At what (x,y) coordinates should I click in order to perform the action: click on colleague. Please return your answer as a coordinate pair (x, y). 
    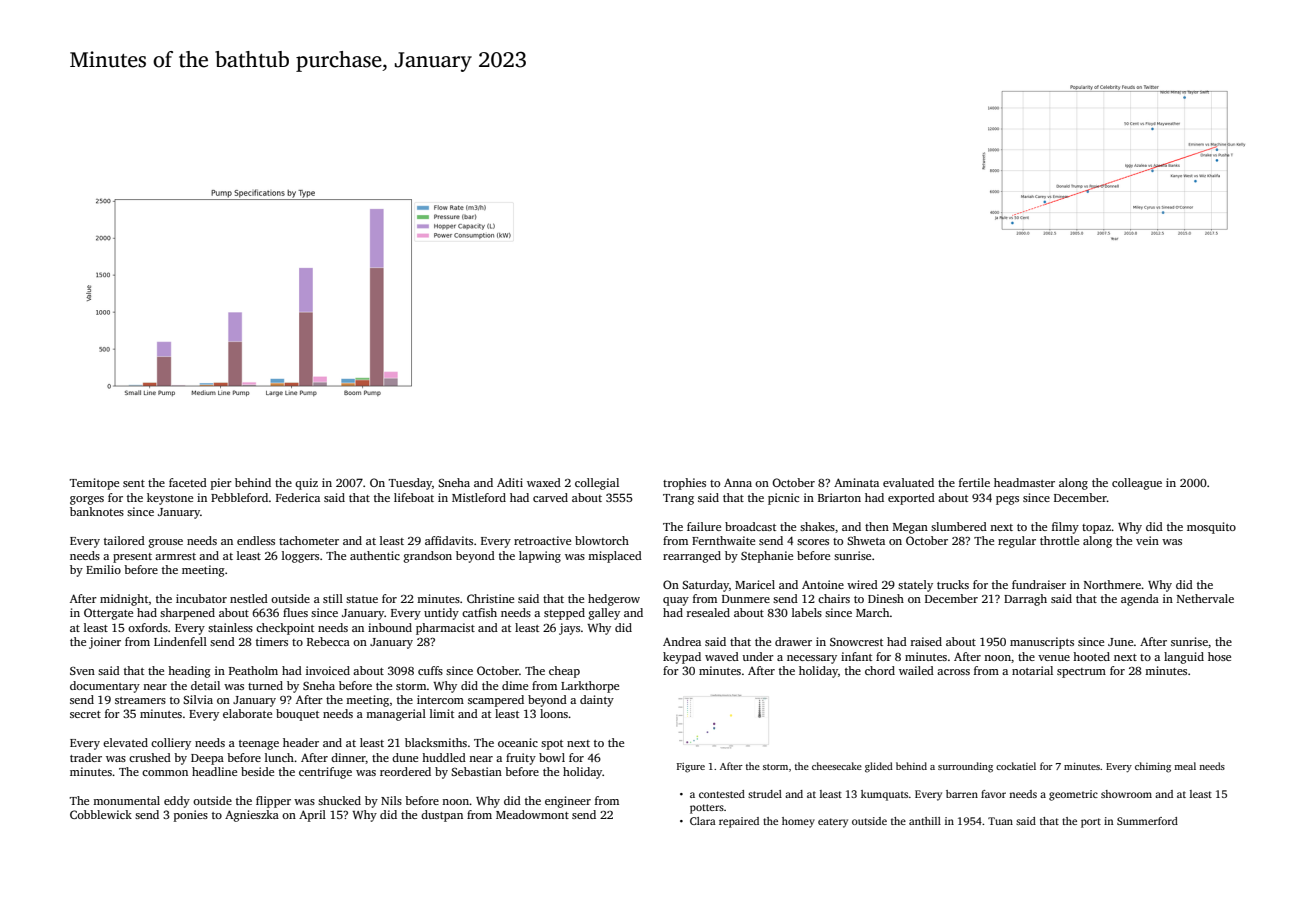
    Looking at the image, I should click on (1137, 484).
